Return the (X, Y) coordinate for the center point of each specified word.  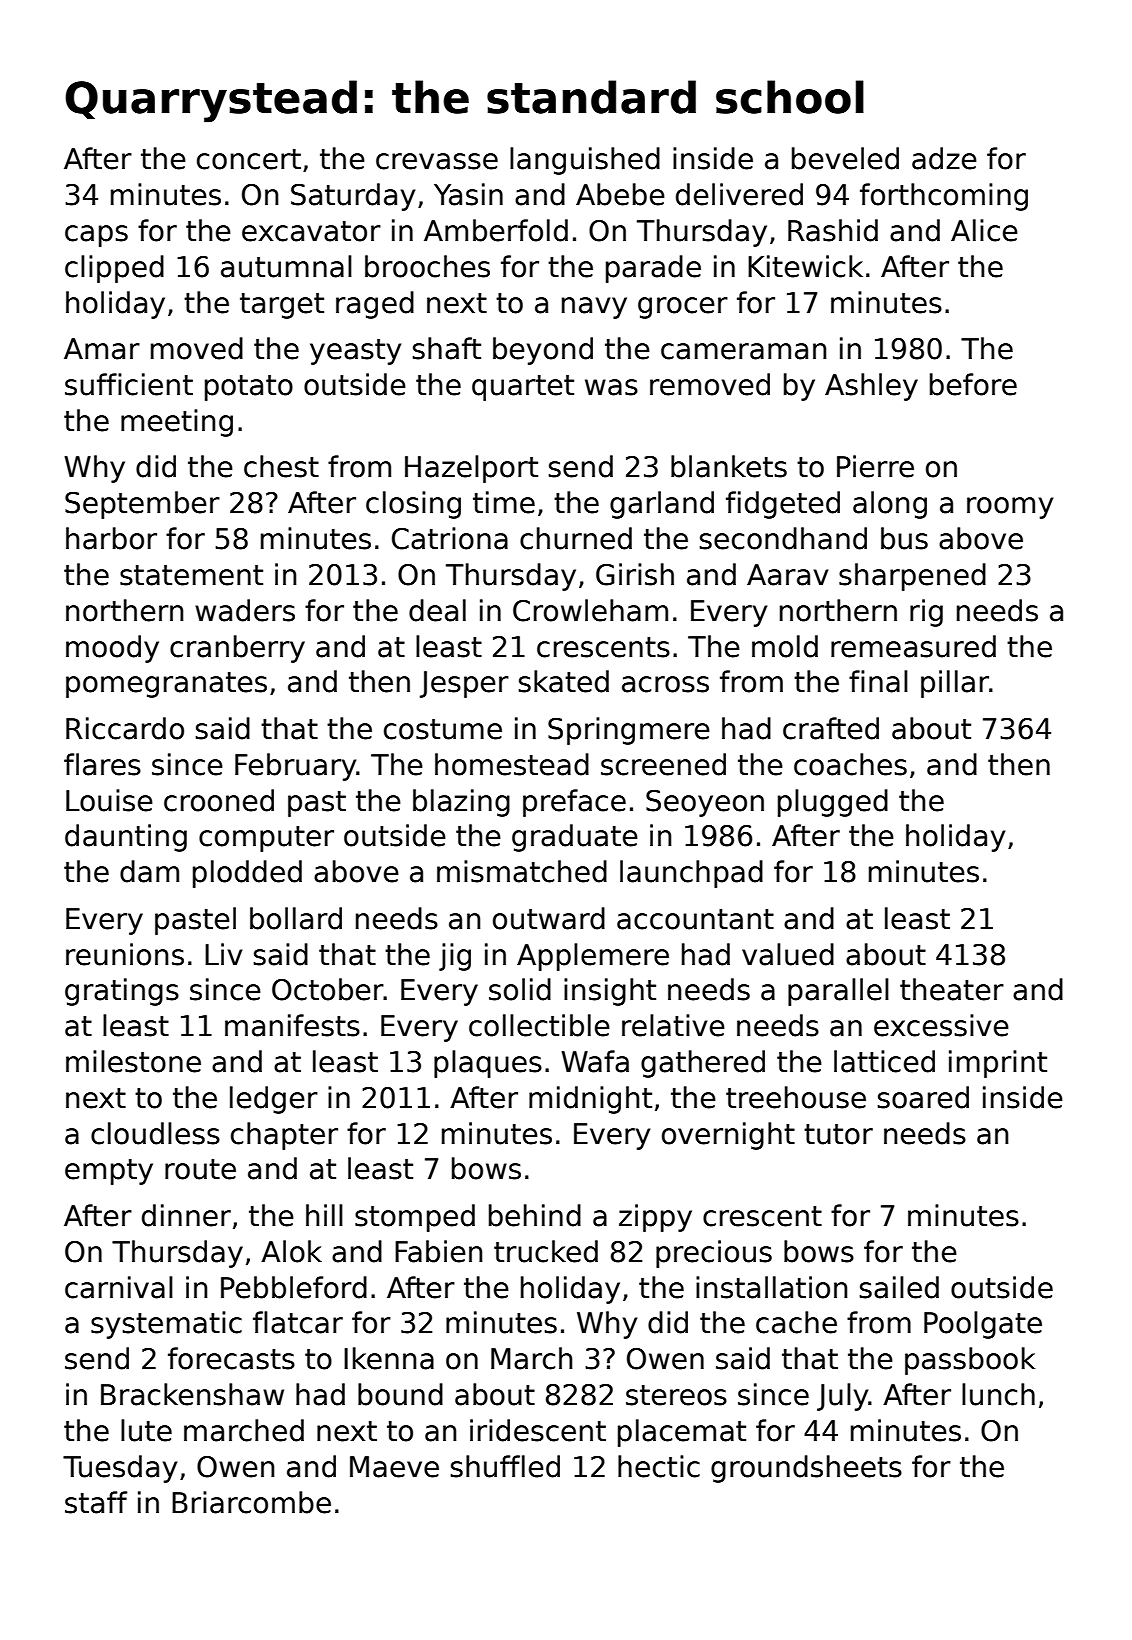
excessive (941, 1025)
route (200, 1169)
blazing (461, 803)
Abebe (620, 194)
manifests (292, 1025)
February (296, 767)
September (142, 505)
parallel (838, 992)
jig (455, 957)
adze (944, 158)
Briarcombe (251, 1502)
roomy (1010, 508)
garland (662, 505)
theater (952, 989)
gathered (703, 1064)
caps (96, 236)
